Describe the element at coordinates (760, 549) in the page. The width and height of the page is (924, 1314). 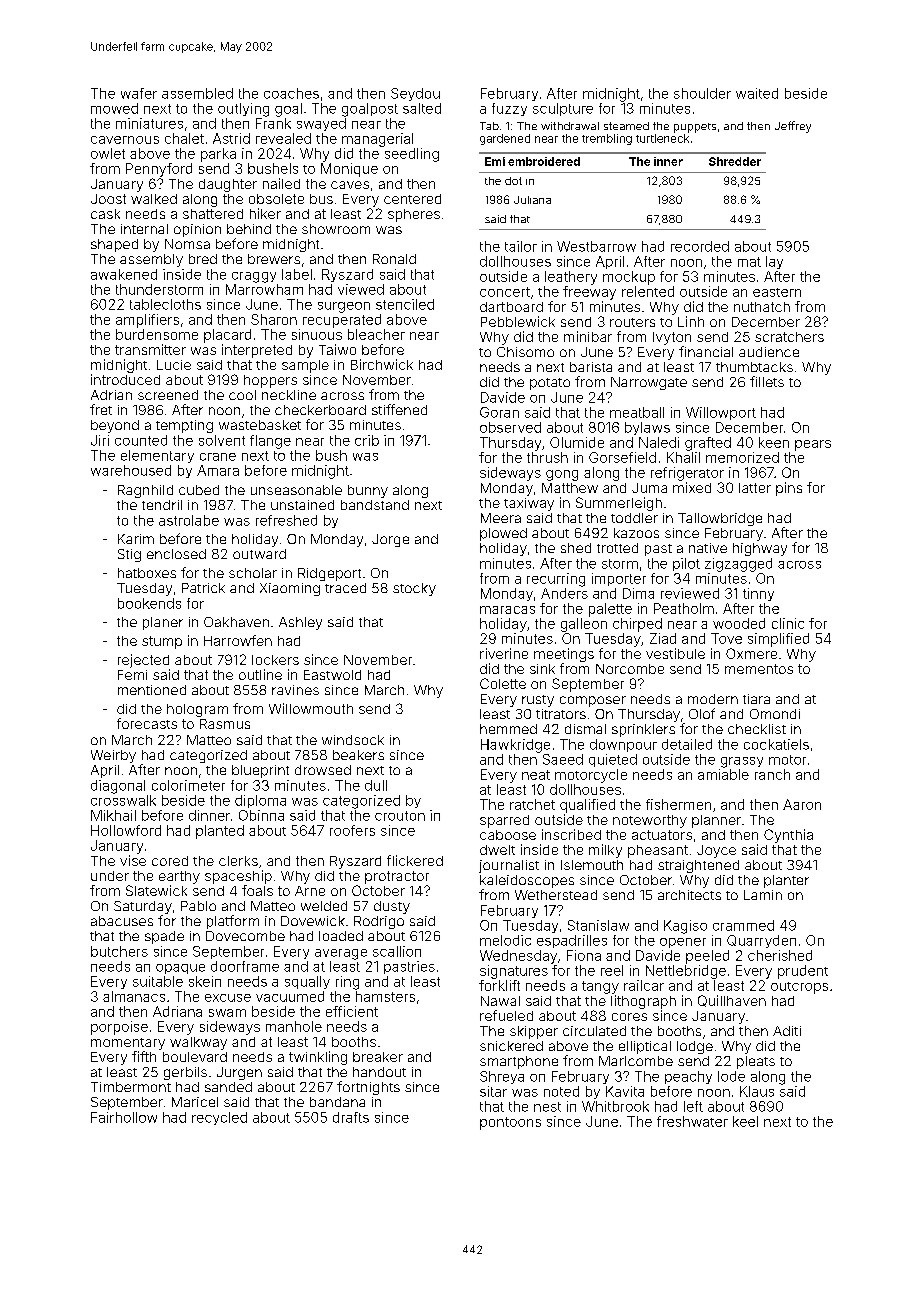
I see `highway` at that location.
